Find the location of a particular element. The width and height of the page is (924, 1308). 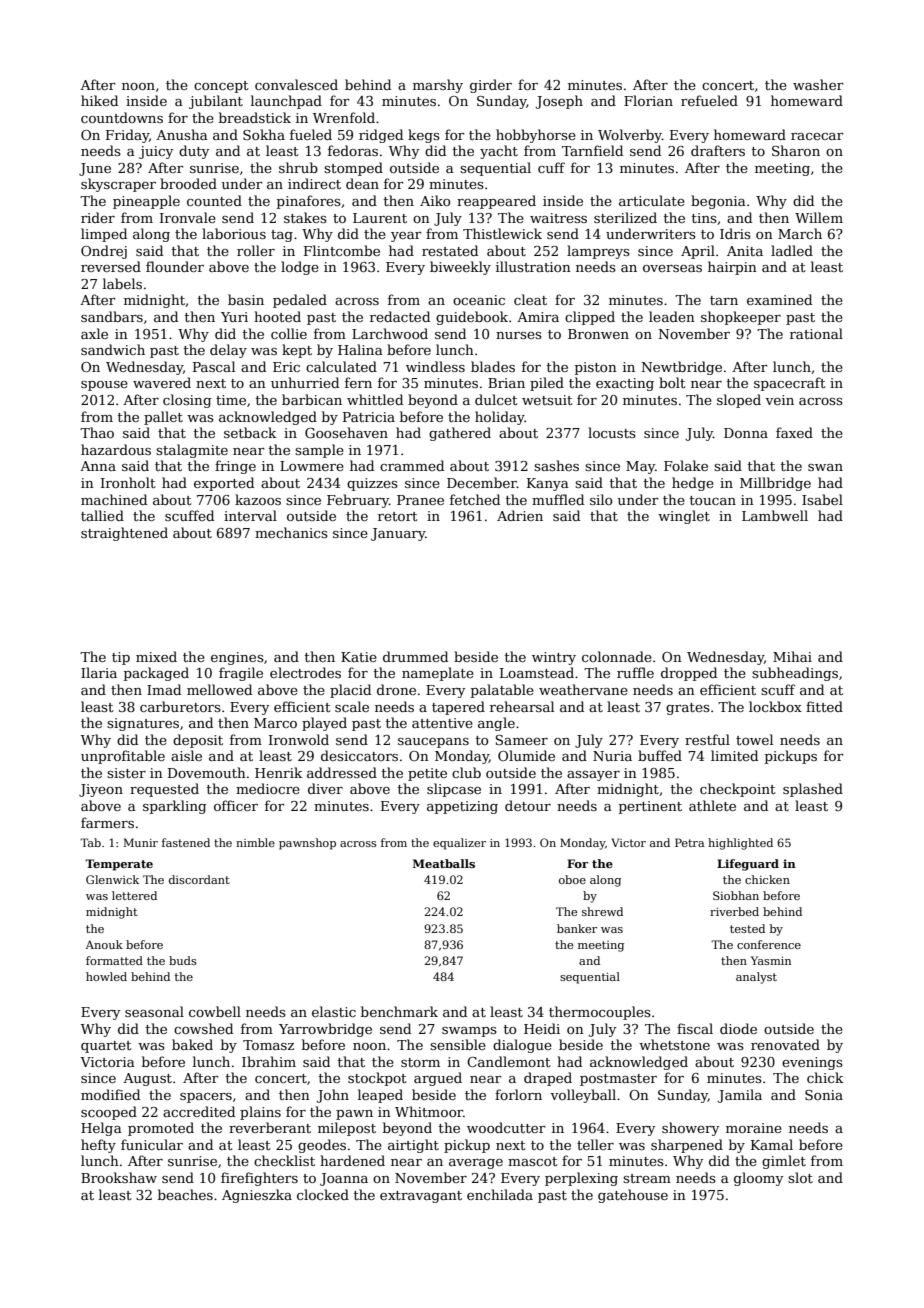

Lifeguard is located at coordinates (748, 865).
